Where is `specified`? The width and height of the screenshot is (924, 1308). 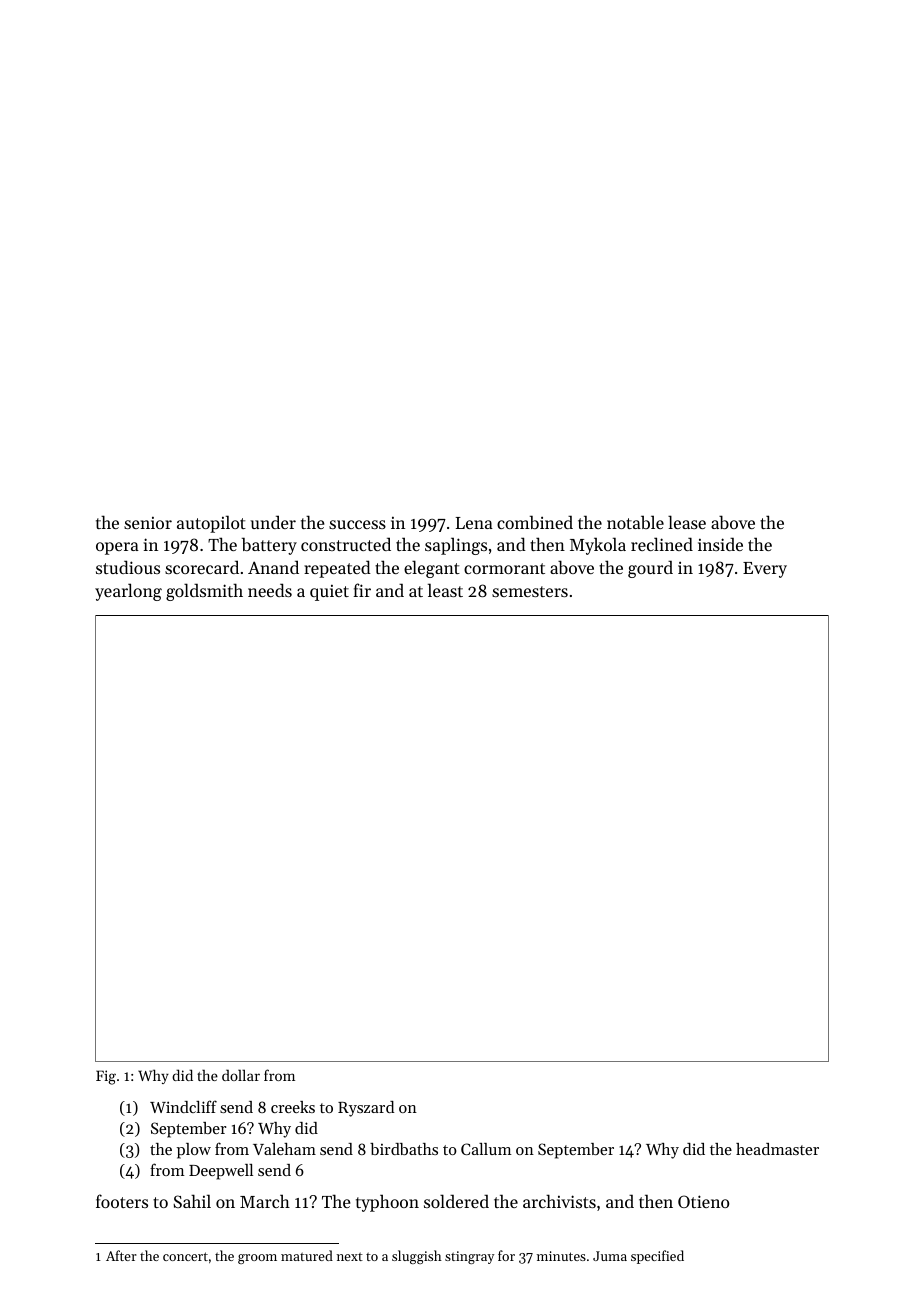 specified is located at coordinates (657, 1257).
